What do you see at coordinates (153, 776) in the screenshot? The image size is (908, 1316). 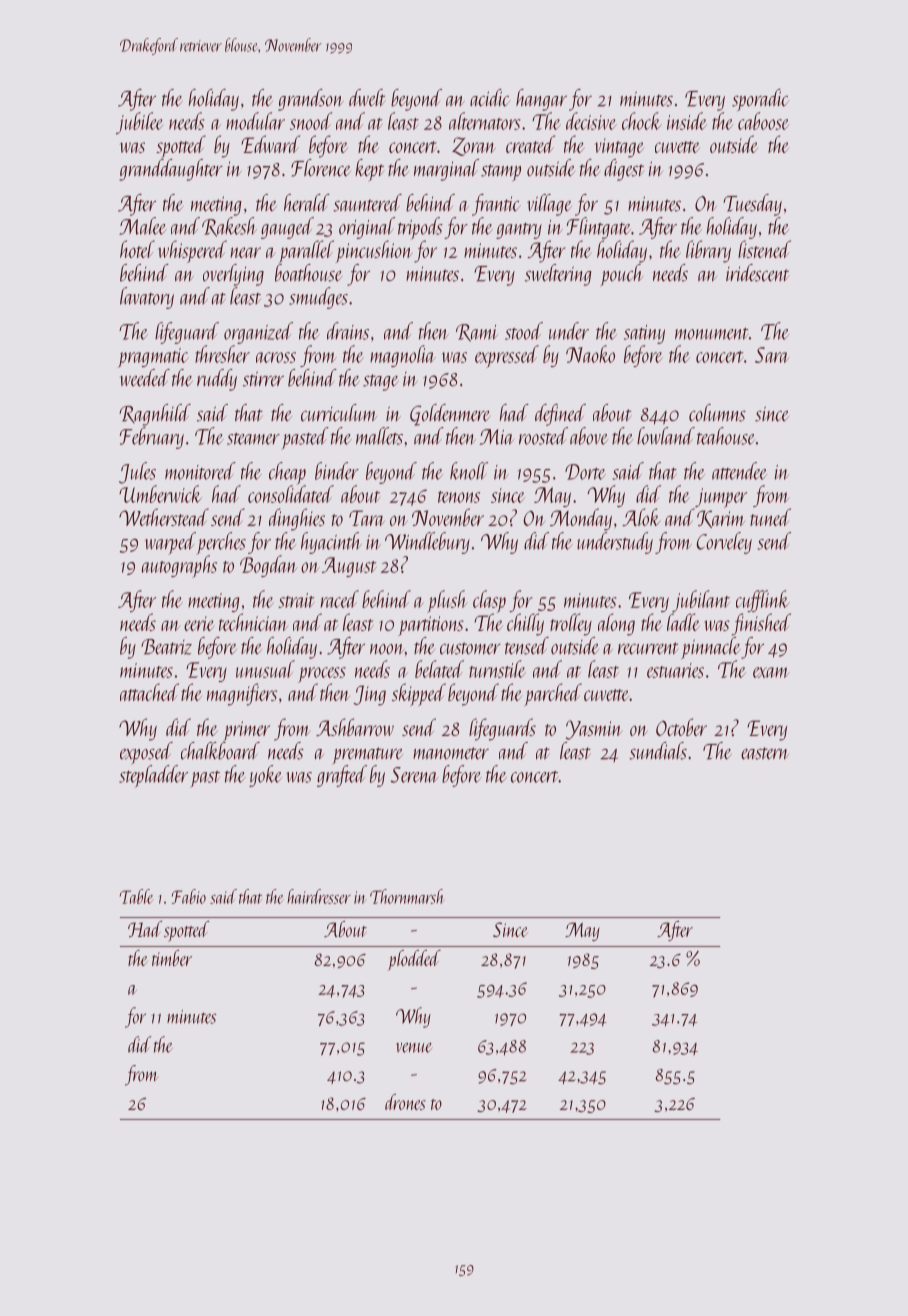 I see `stepladder` at bounding box center [153, 776].
